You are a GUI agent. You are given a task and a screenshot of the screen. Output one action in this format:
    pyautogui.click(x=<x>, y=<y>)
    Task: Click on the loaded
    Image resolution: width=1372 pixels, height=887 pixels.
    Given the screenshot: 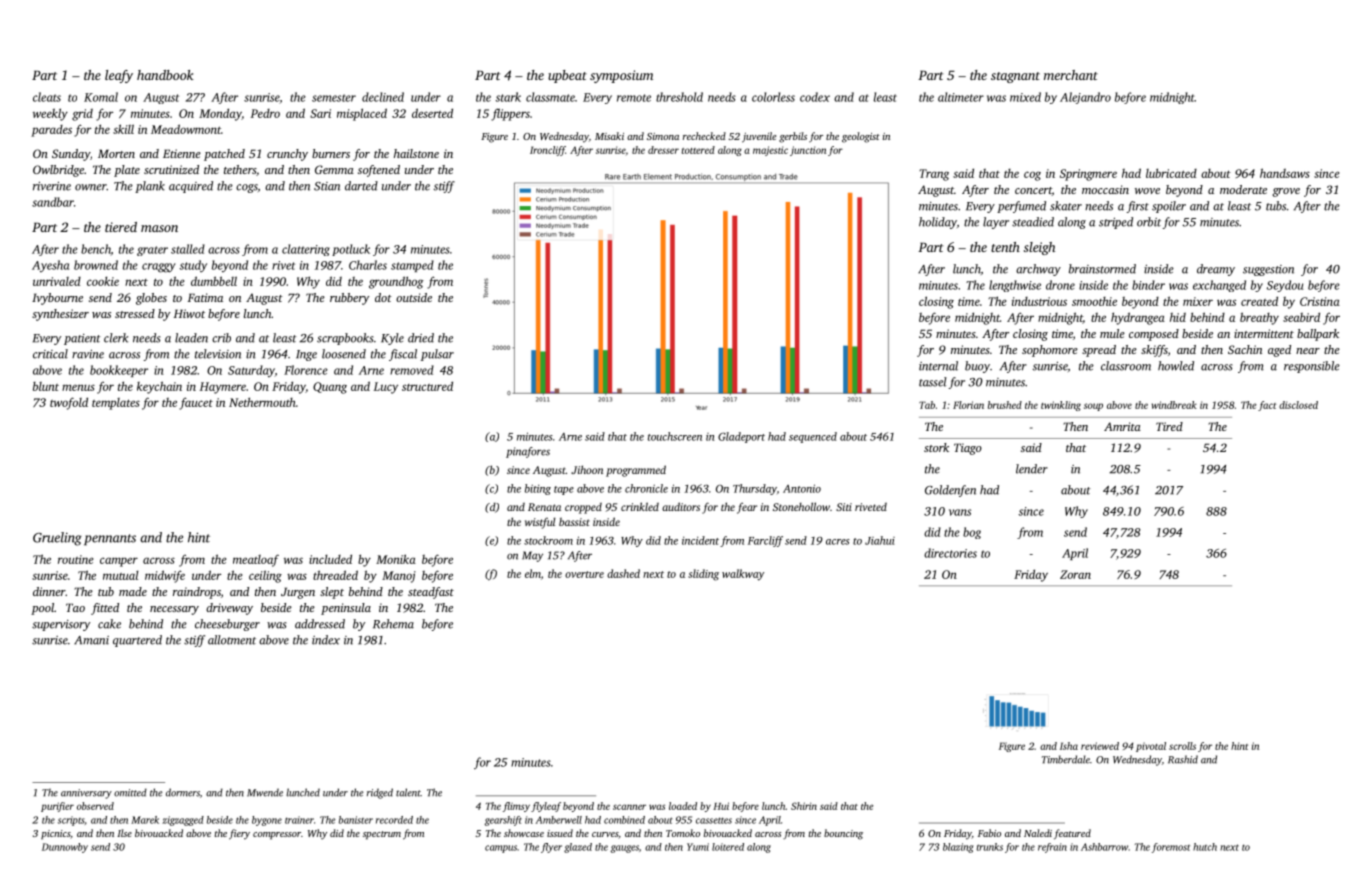 What is the action you would take?
    pyautogui.click(x=683, y=806)
